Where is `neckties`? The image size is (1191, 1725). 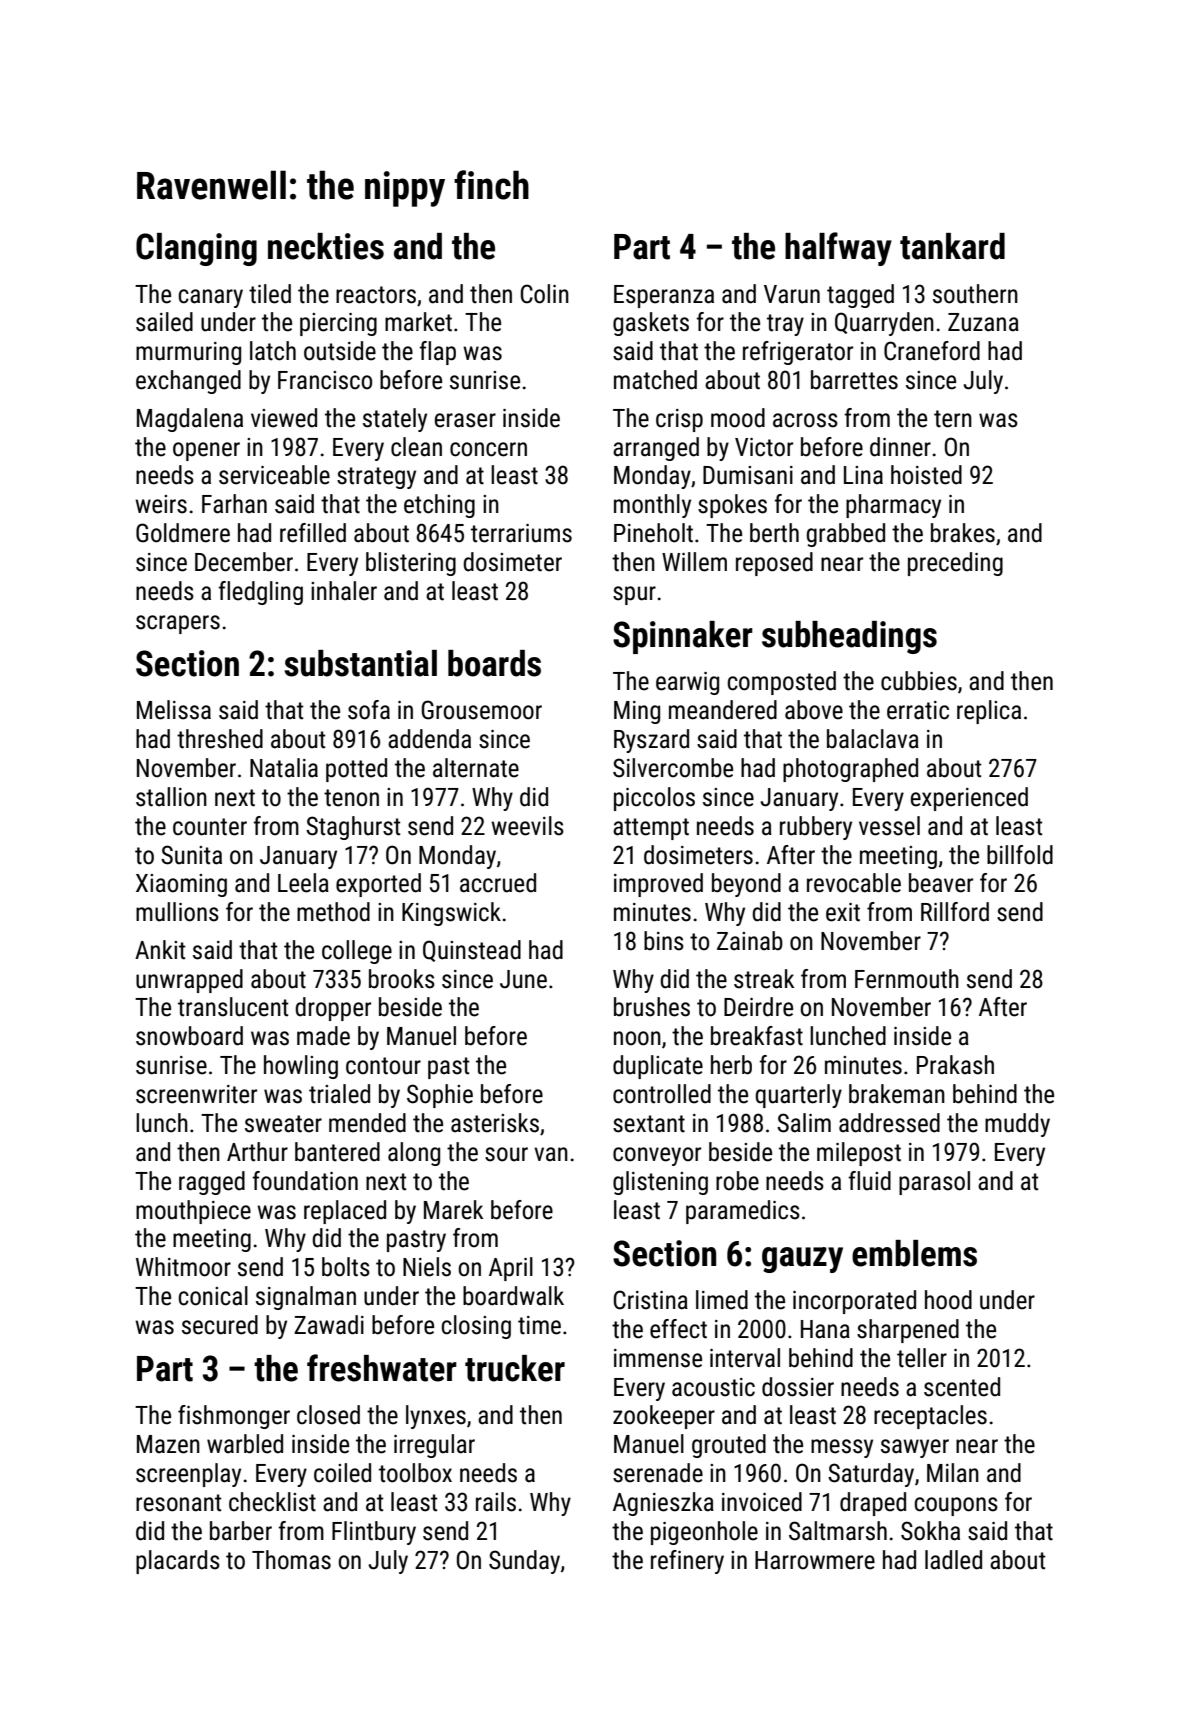 neckties is located at coordinates (326, 246).
